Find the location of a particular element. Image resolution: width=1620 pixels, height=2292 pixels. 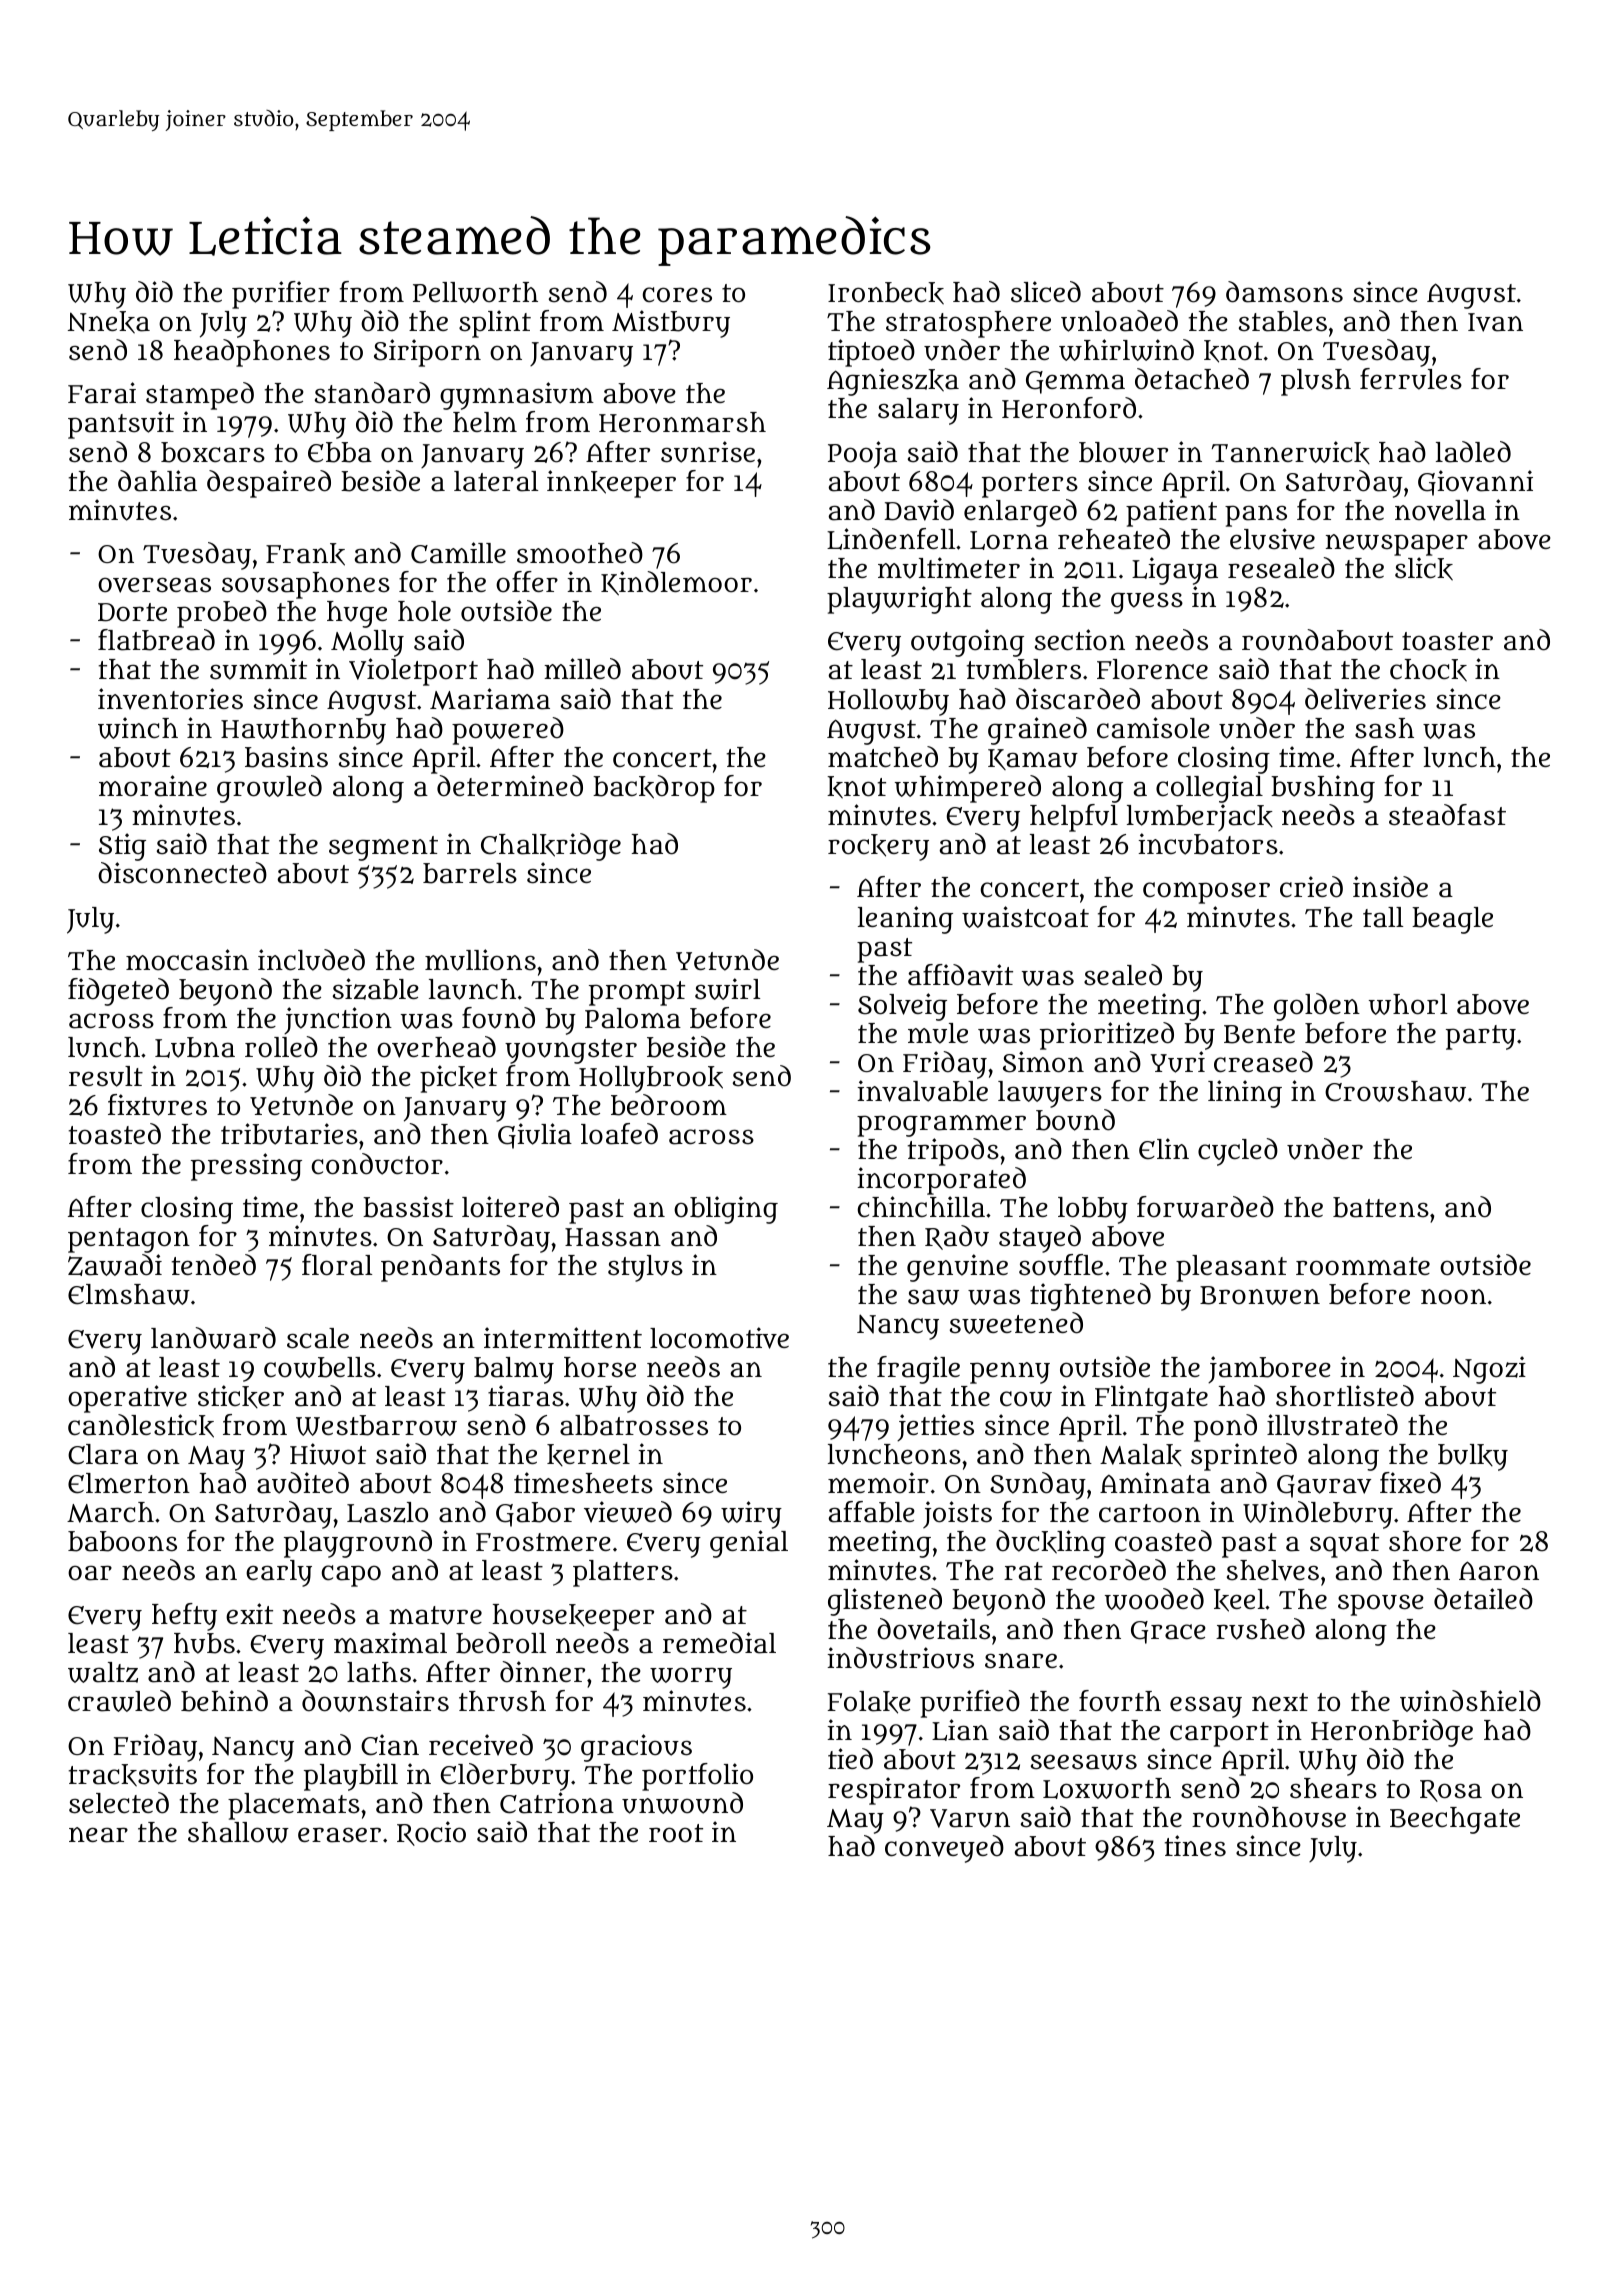

selected is located at coordinates (119, 1803).
